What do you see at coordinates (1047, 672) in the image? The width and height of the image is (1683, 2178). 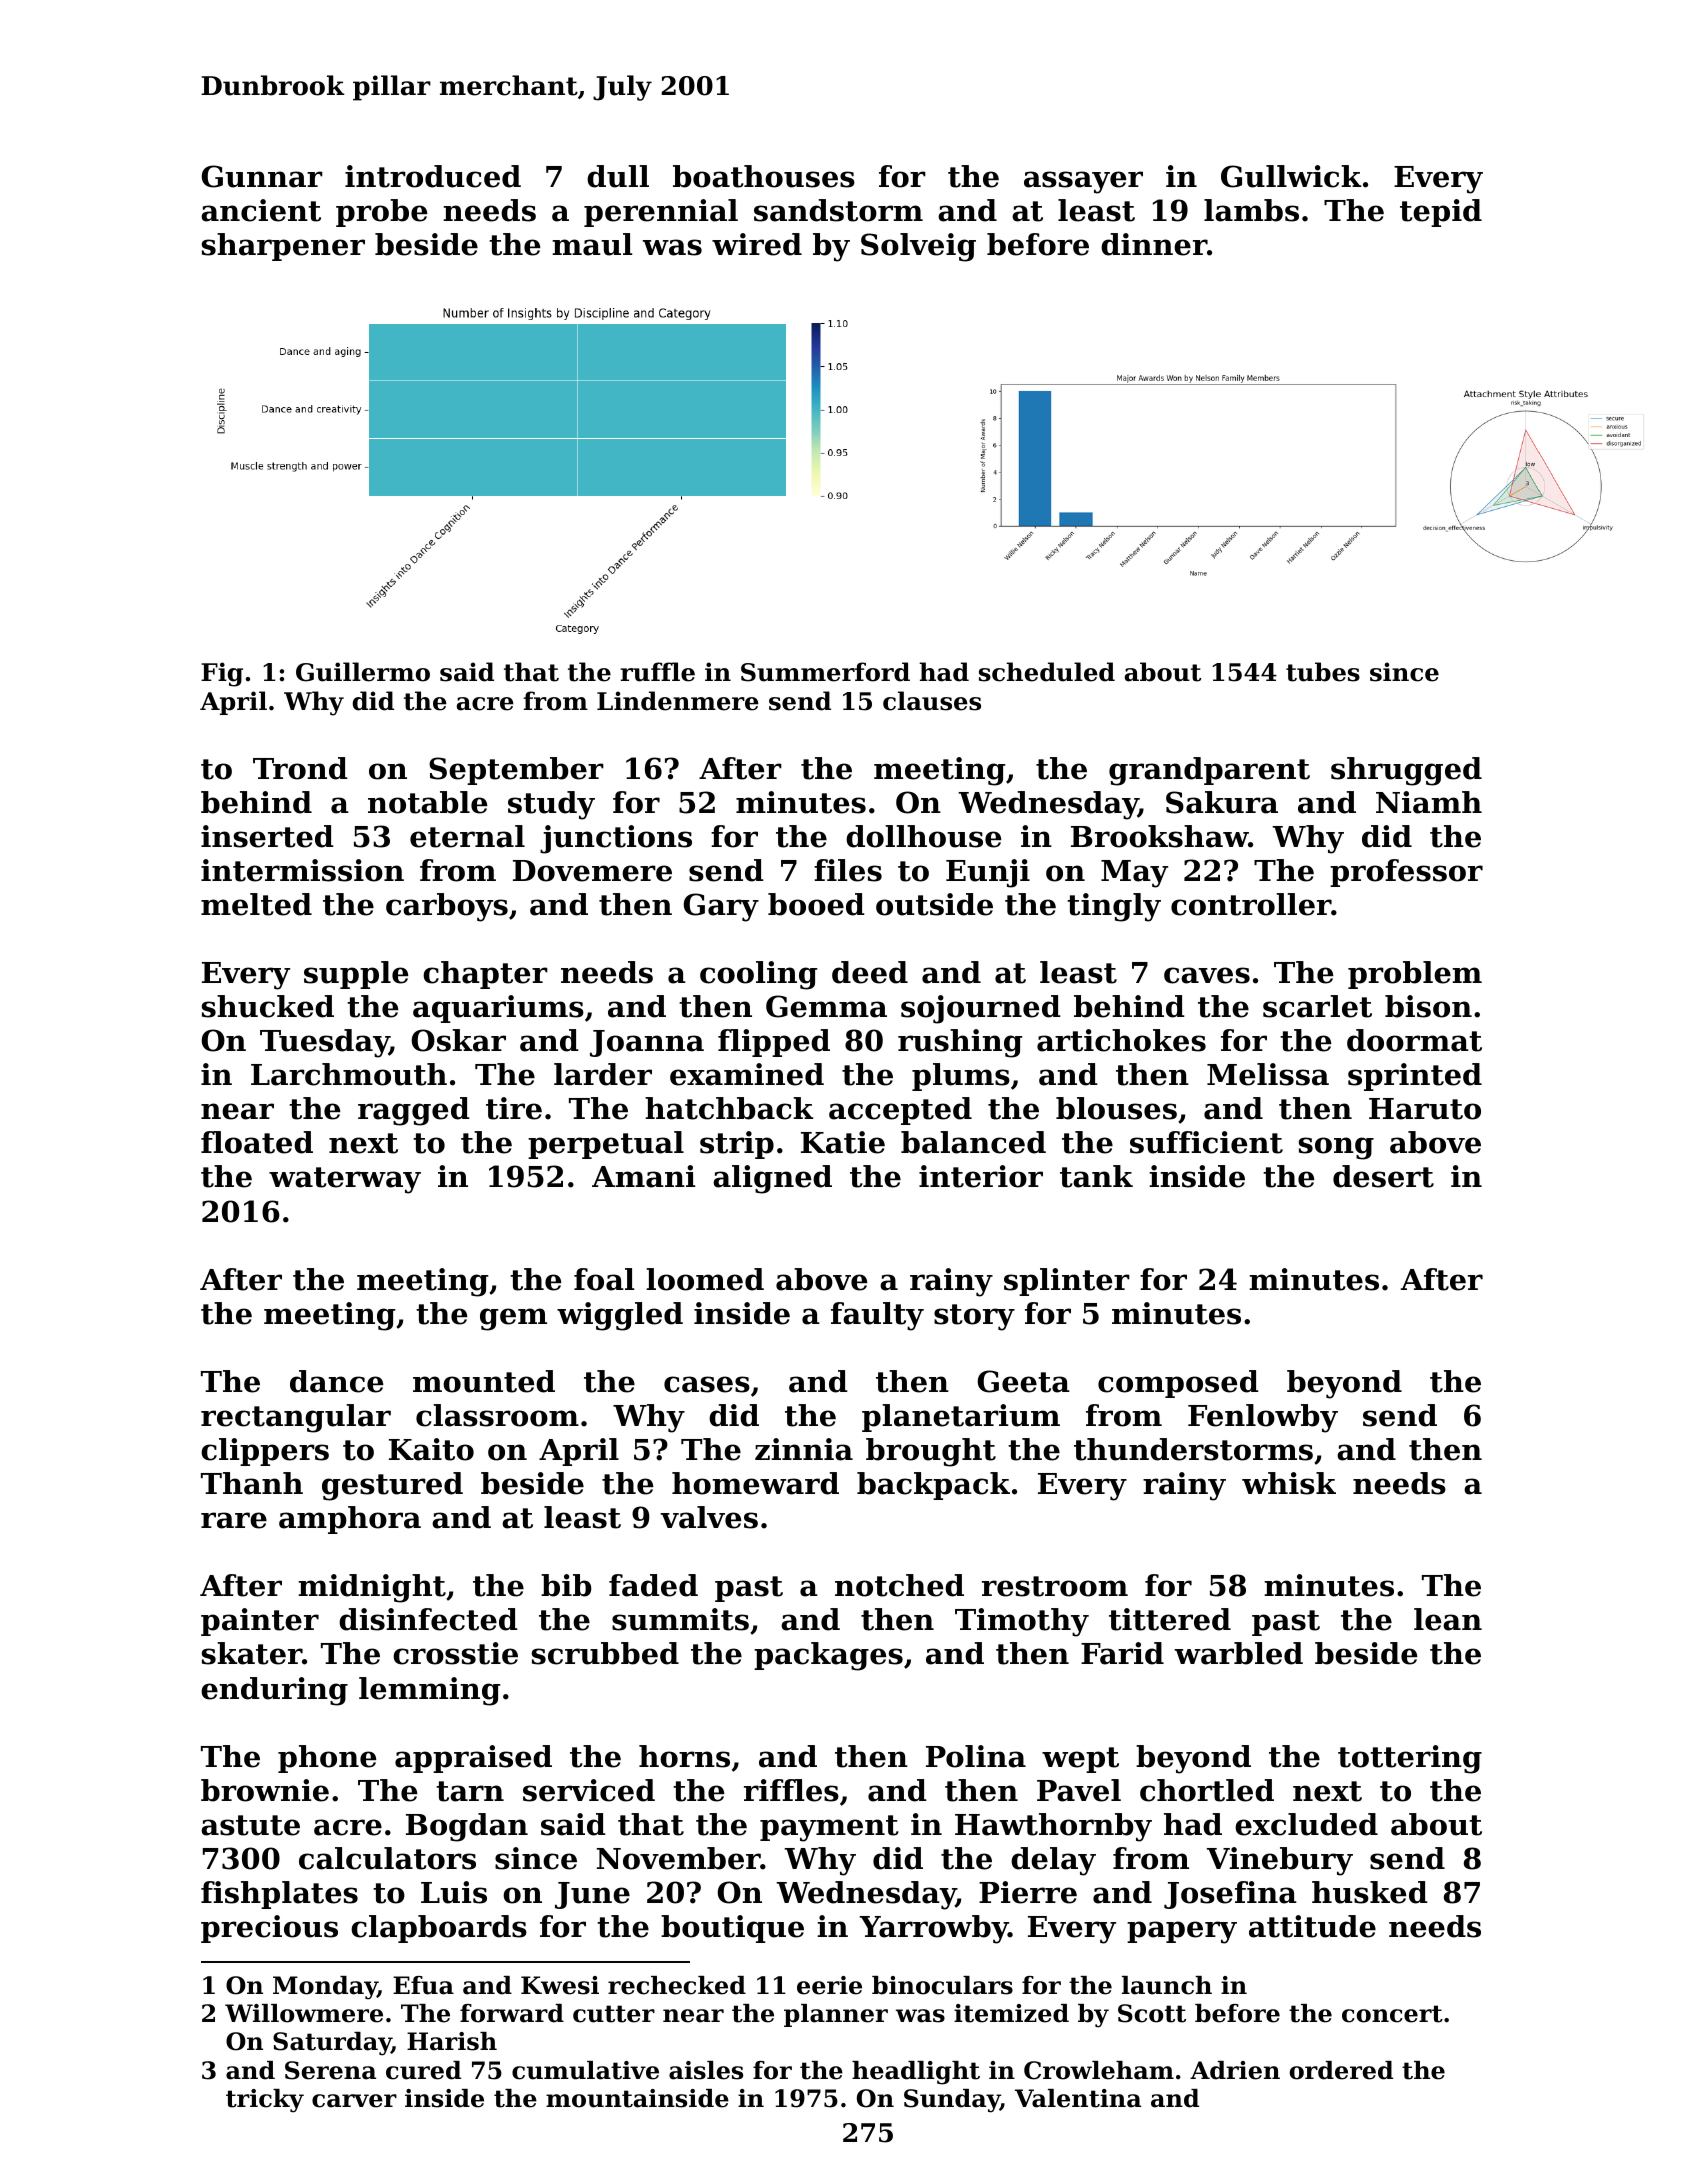 I see `scheduled` at bounding box center [1047, 672].
